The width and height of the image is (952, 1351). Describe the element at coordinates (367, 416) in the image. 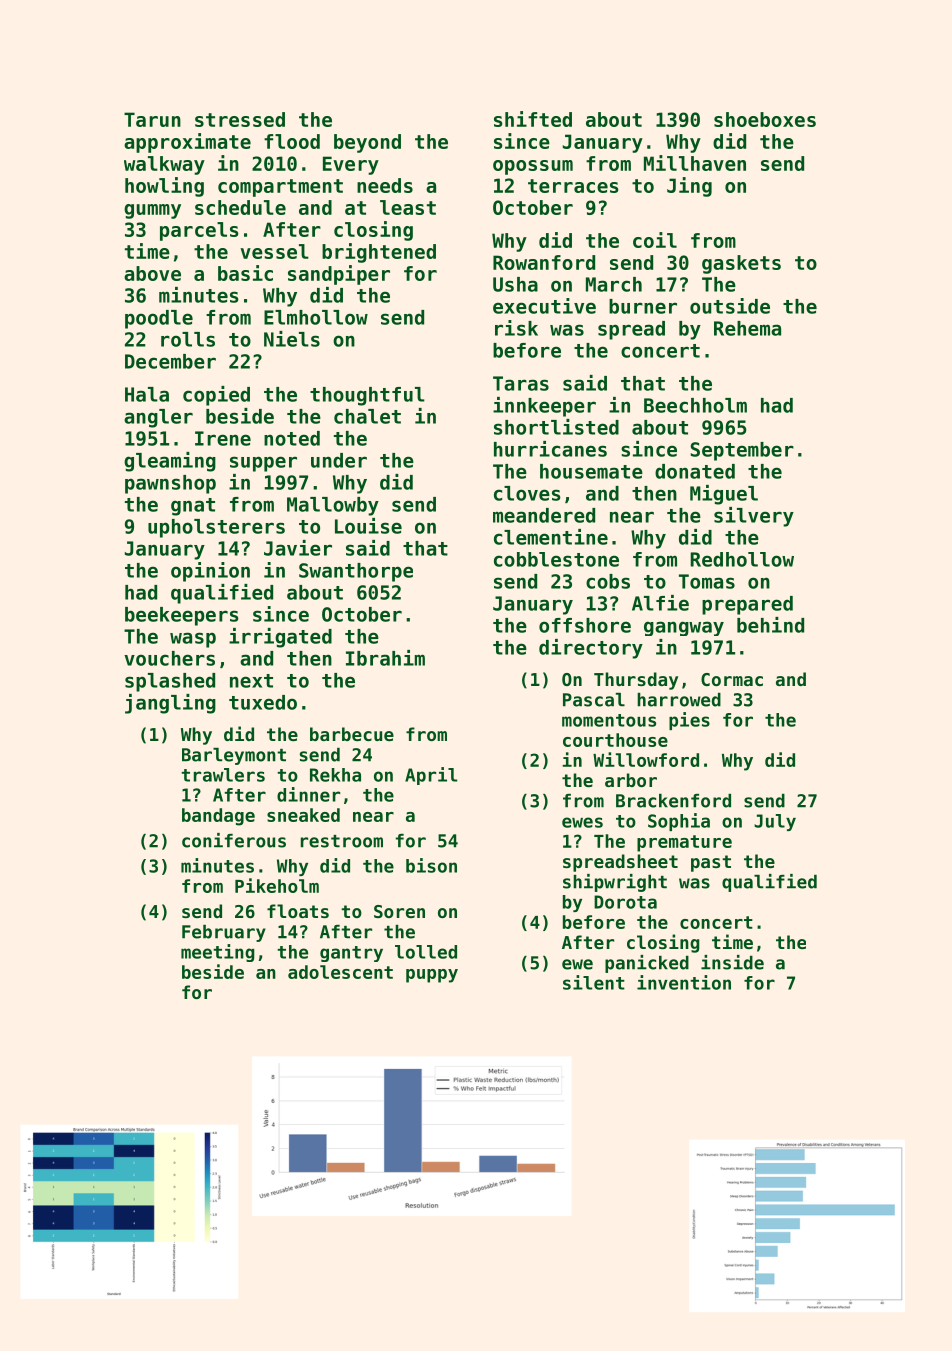

I see `chalet` at that location.
